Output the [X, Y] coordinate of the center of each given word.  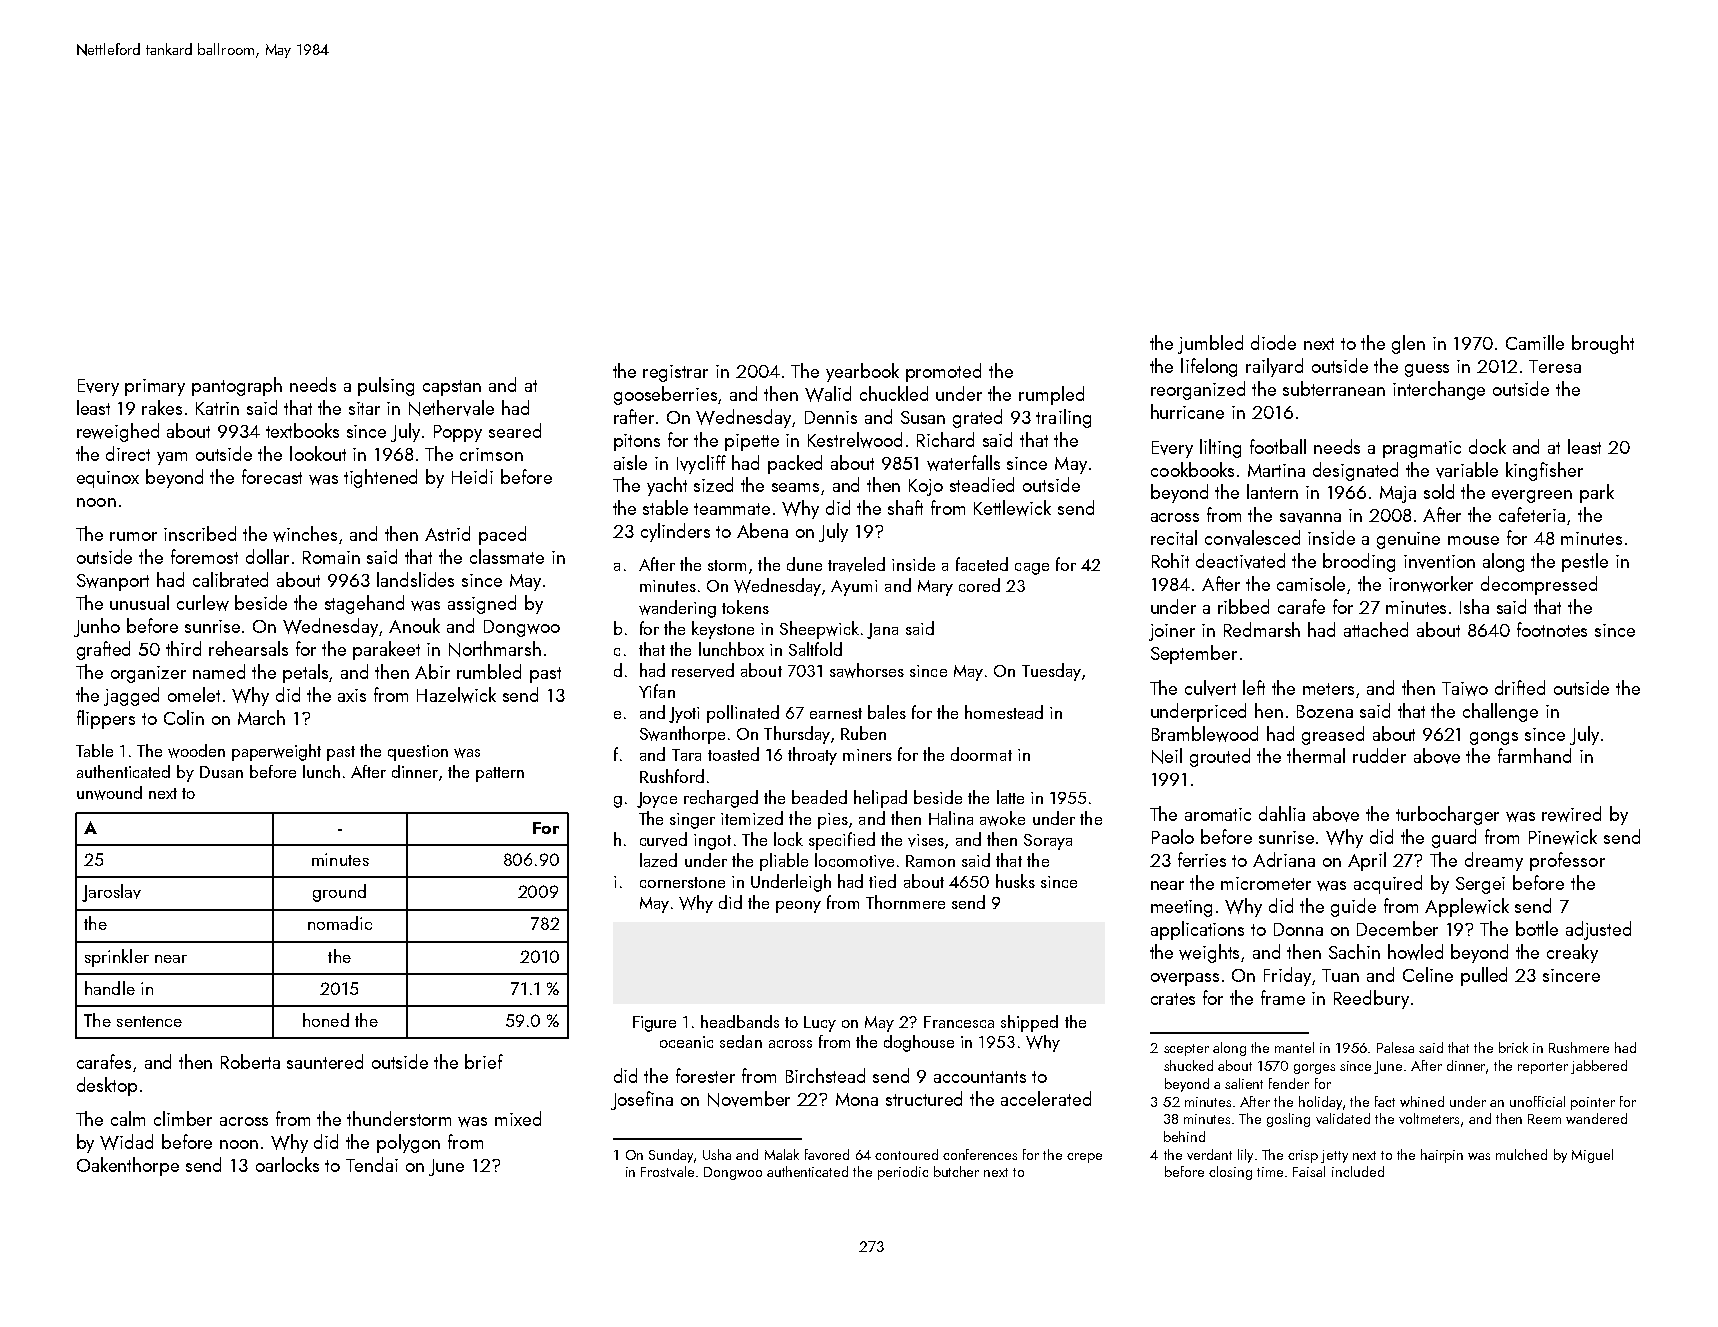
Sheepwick [819, 630]
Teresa [1555, 366]
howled [1415, 952]
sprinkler [117, 958]
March [261, 717]
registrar [675, 373]
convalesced [1252, 538]
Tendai [372, 1164]
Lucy [820, 1024]
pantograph [237, 386]
